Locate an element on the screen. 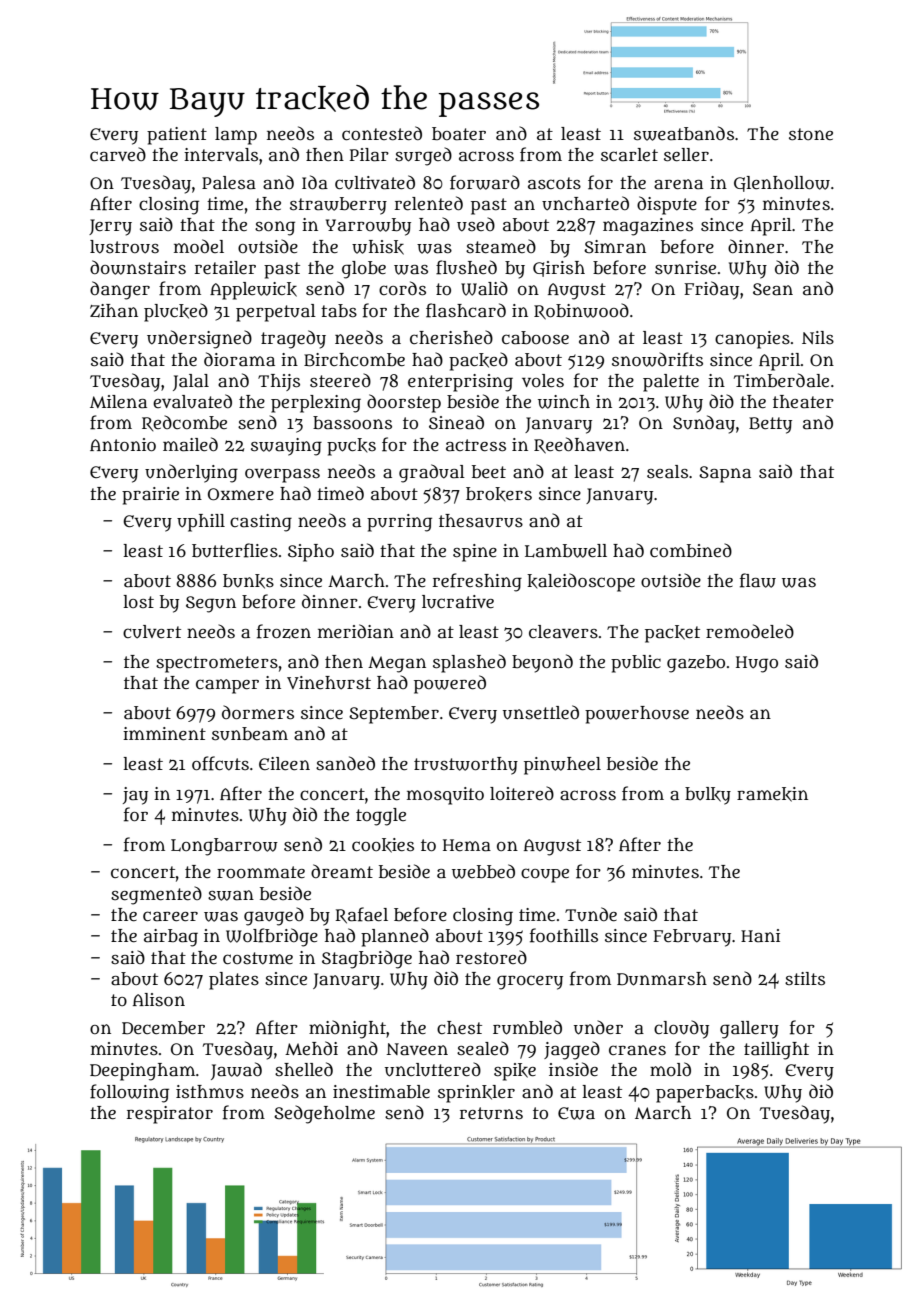  lost is located at coordinates (138, 601).
